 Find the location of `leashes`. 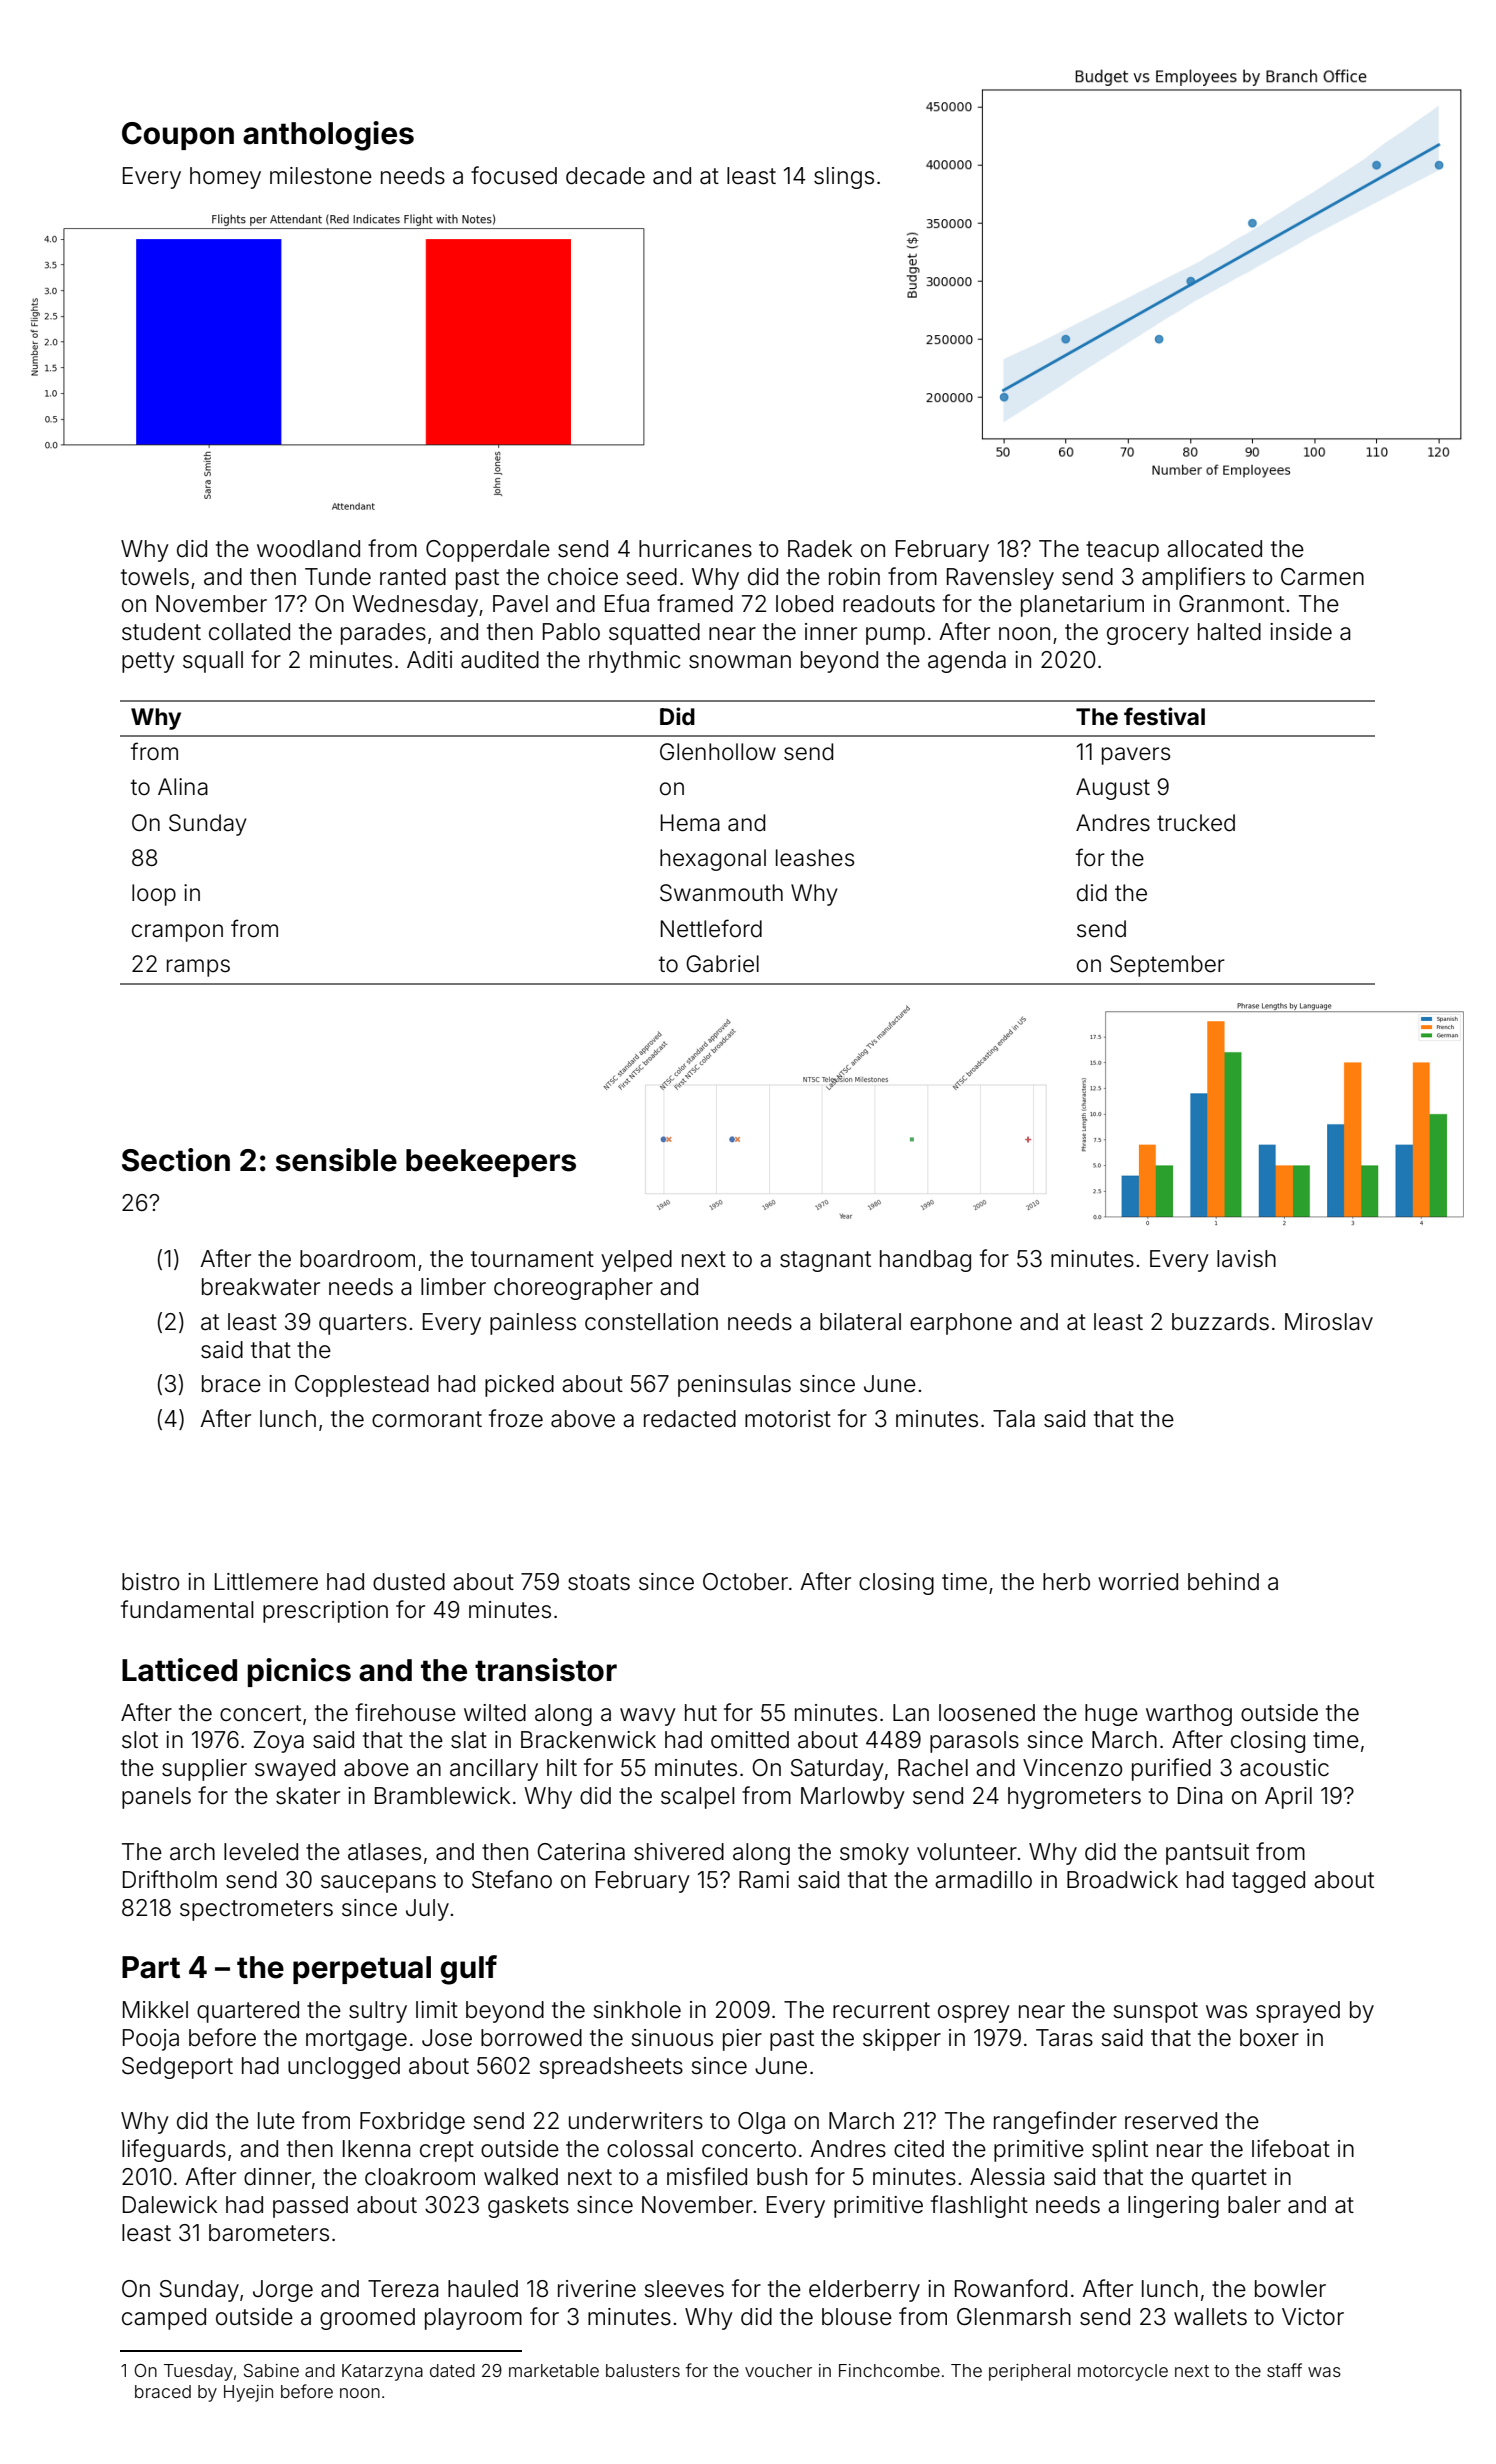

leashes is located at coordinates (815, 858).
